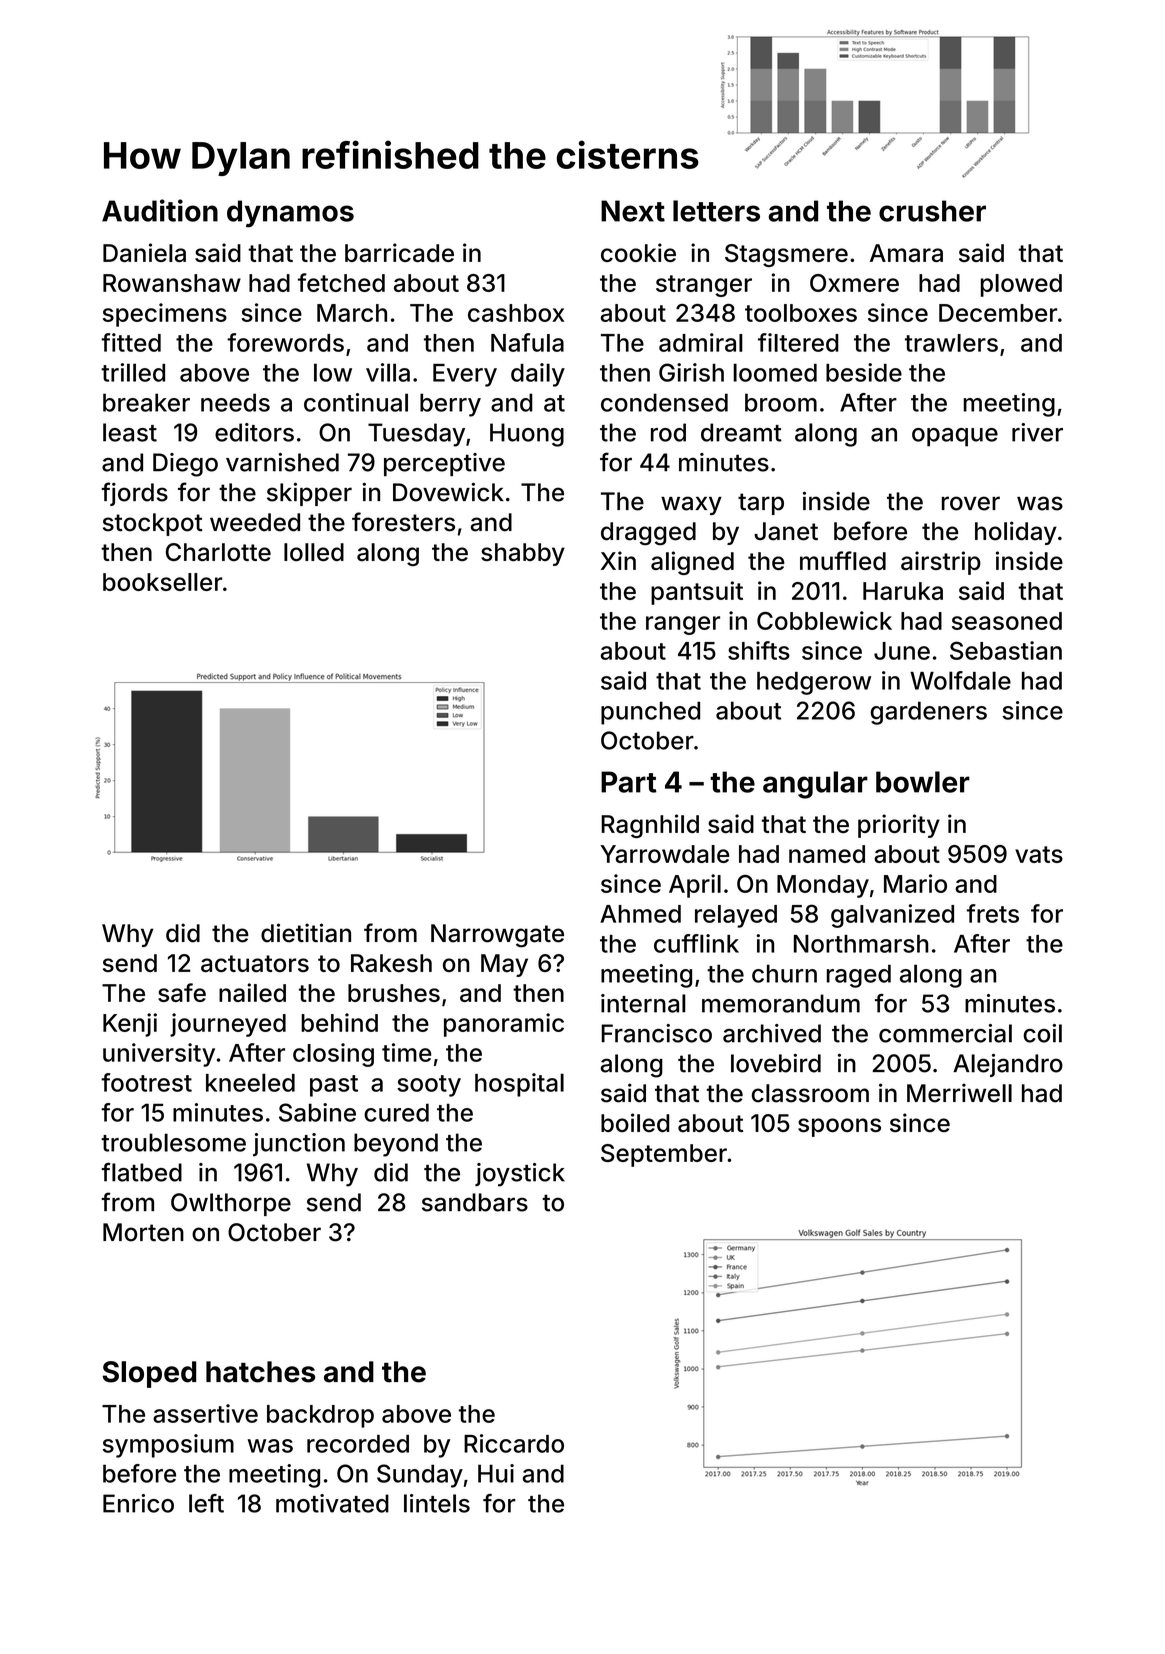  What do you see at coordinates (314, 552) in the document?
I see `lolled` at bounding box center [314, 552].
